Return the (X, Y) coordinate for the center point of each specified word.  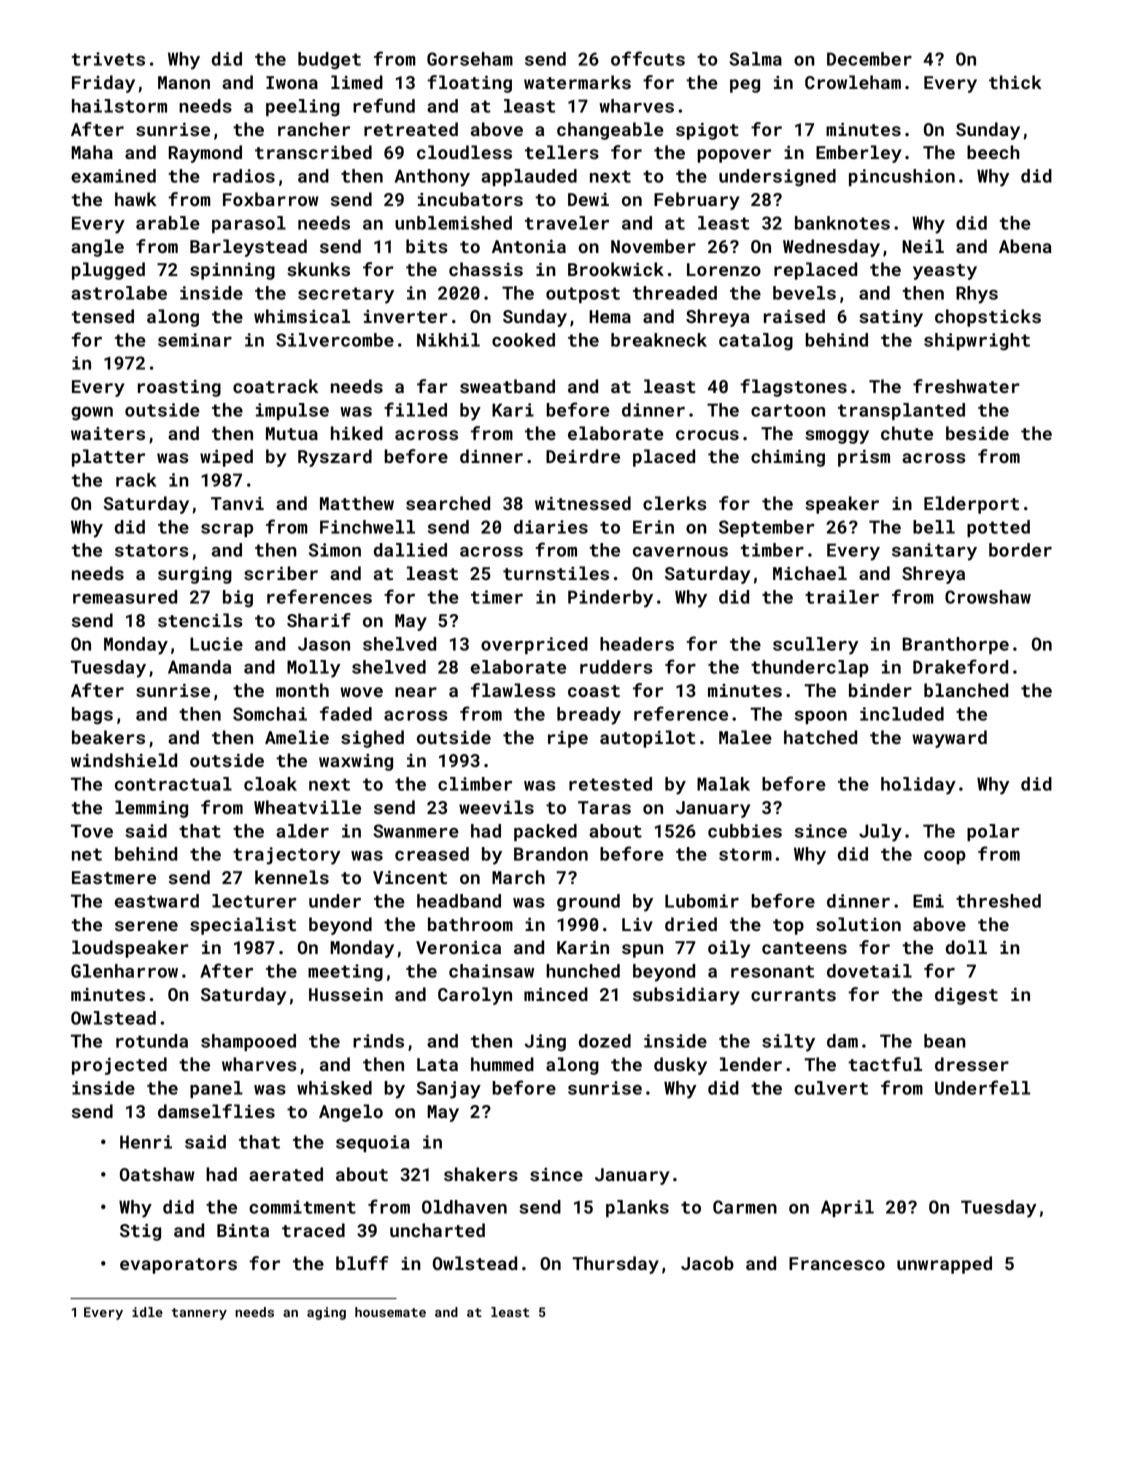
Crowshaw (988, 597)
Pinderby (610, 599)
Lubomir (702, 901)
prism (864, 458)
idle (147, 1312)
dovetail (869, 971)
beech (993, 152)
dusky (680, 1066)
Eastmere (114, 877)
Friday (103, 84)
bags (92, 716)
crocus (707, 435)
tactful (885, 1064)
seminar (195, 340)
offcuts (648, 58)
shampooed (248, 1042)
